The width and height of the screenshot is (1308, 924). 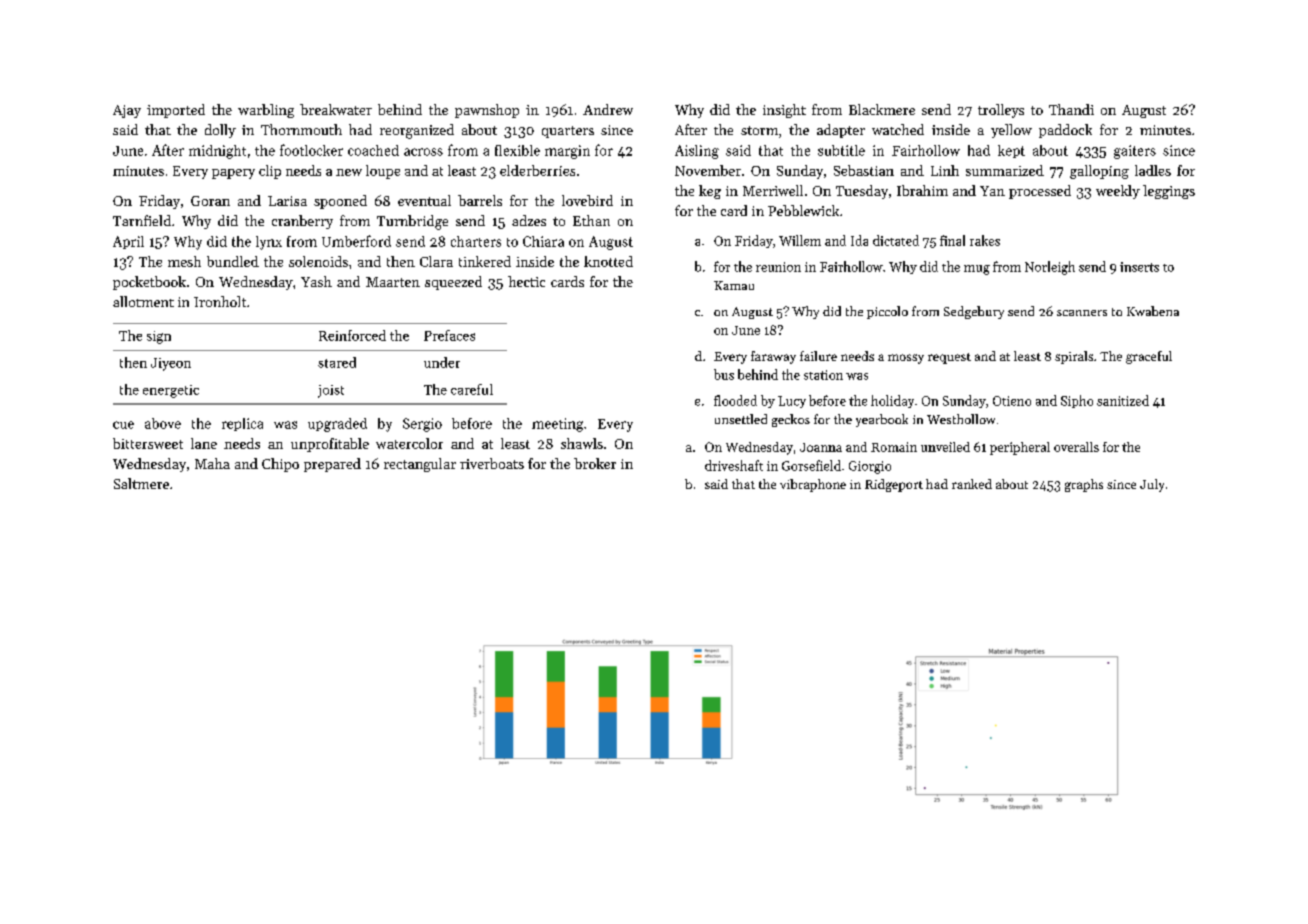 What do you see at coordinates (184, 261) in the screenshot?
I see `mesh` at bounding box center [184, 261].
